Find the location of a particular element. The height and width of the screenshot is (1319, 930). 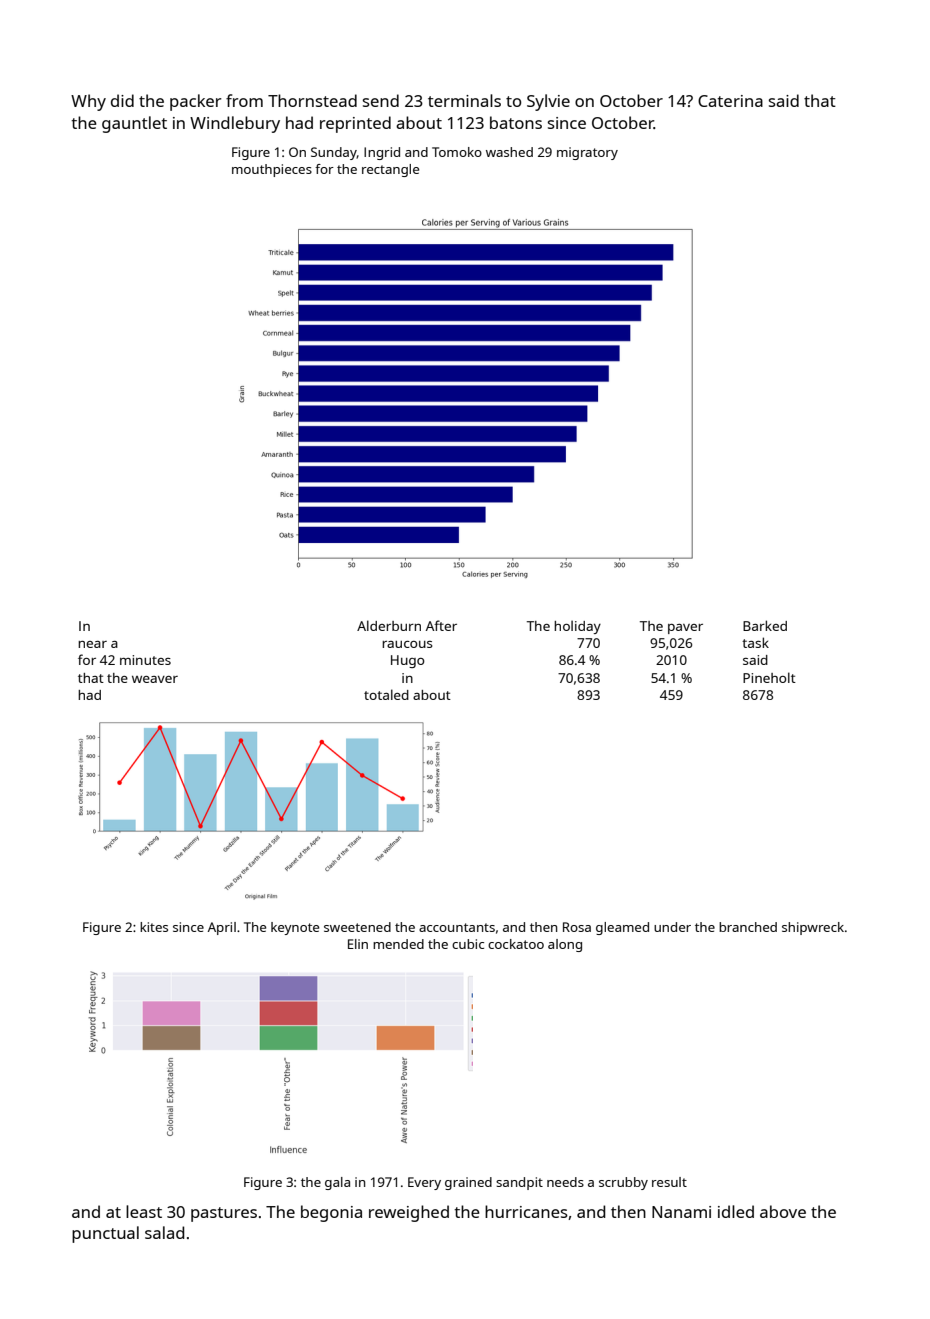

near is located at coordinates (92, 644).
